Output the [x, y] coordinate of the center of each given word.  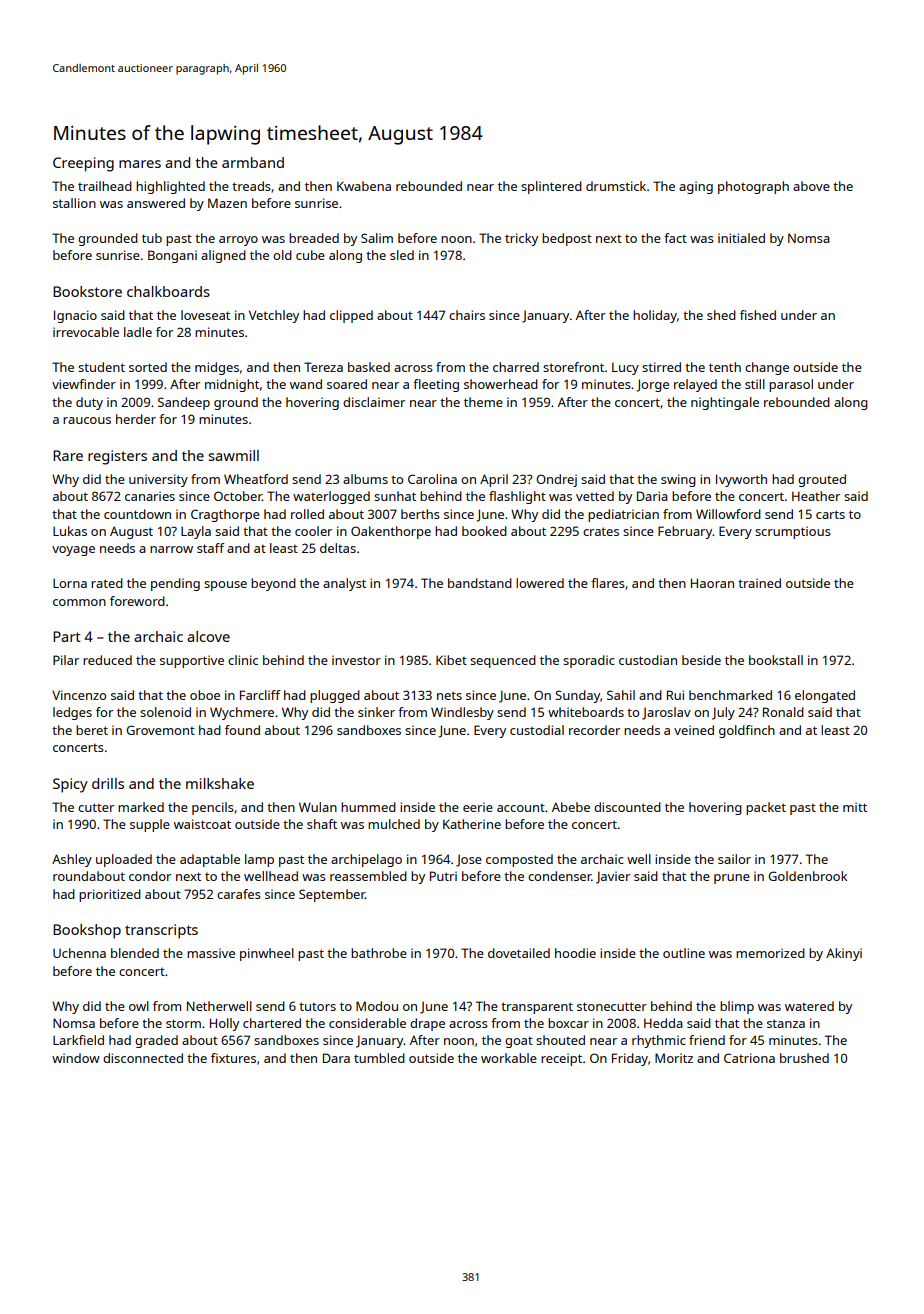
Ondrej [556, 480]
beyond [273, 584]
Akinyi [844, 954]
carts [830, 514]
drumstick [616, 186]
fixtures [233, 1058]
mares [140, 164]
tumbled [379, 1058]
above [811, 186]
